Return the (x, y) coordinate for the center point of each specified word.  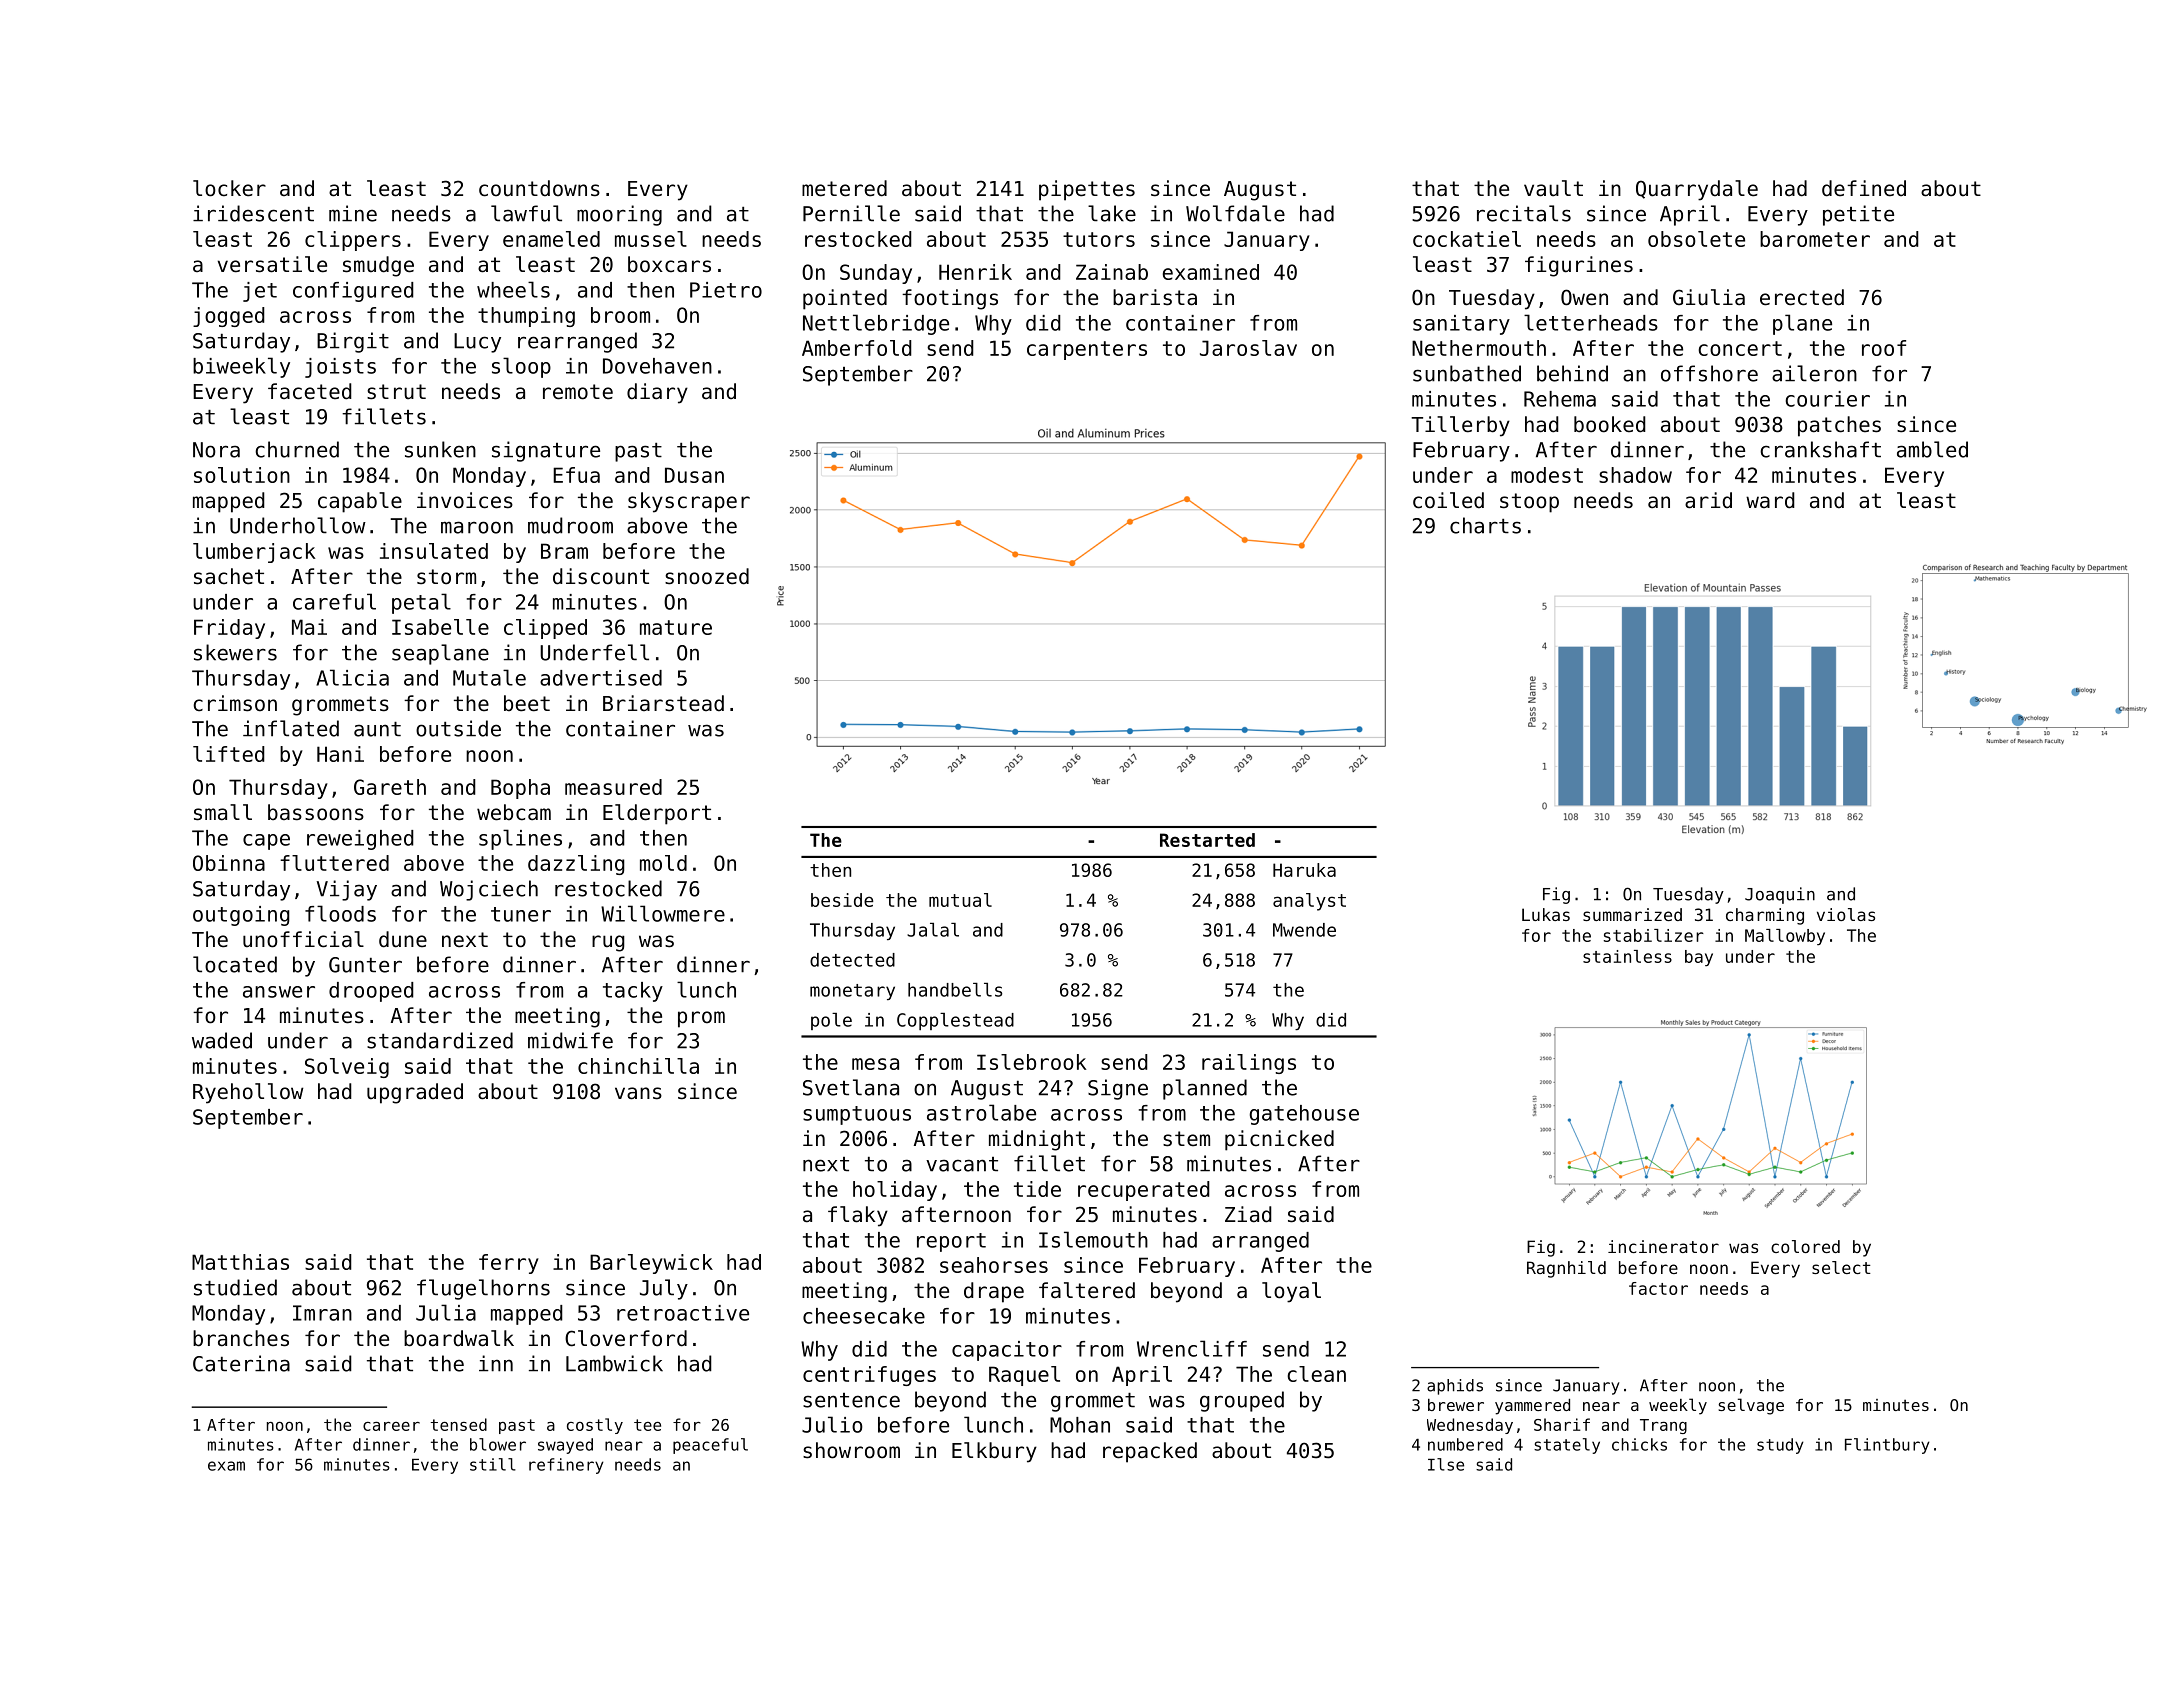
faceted (310, 391)
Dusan (694, 475)
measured (613, 787)
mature (676, 627)
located (235, 964)
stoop (1529, 503)
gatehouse (1304, 1115)
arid (1708, 500)
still (493, 1464)
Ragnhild (1566, 1269)
